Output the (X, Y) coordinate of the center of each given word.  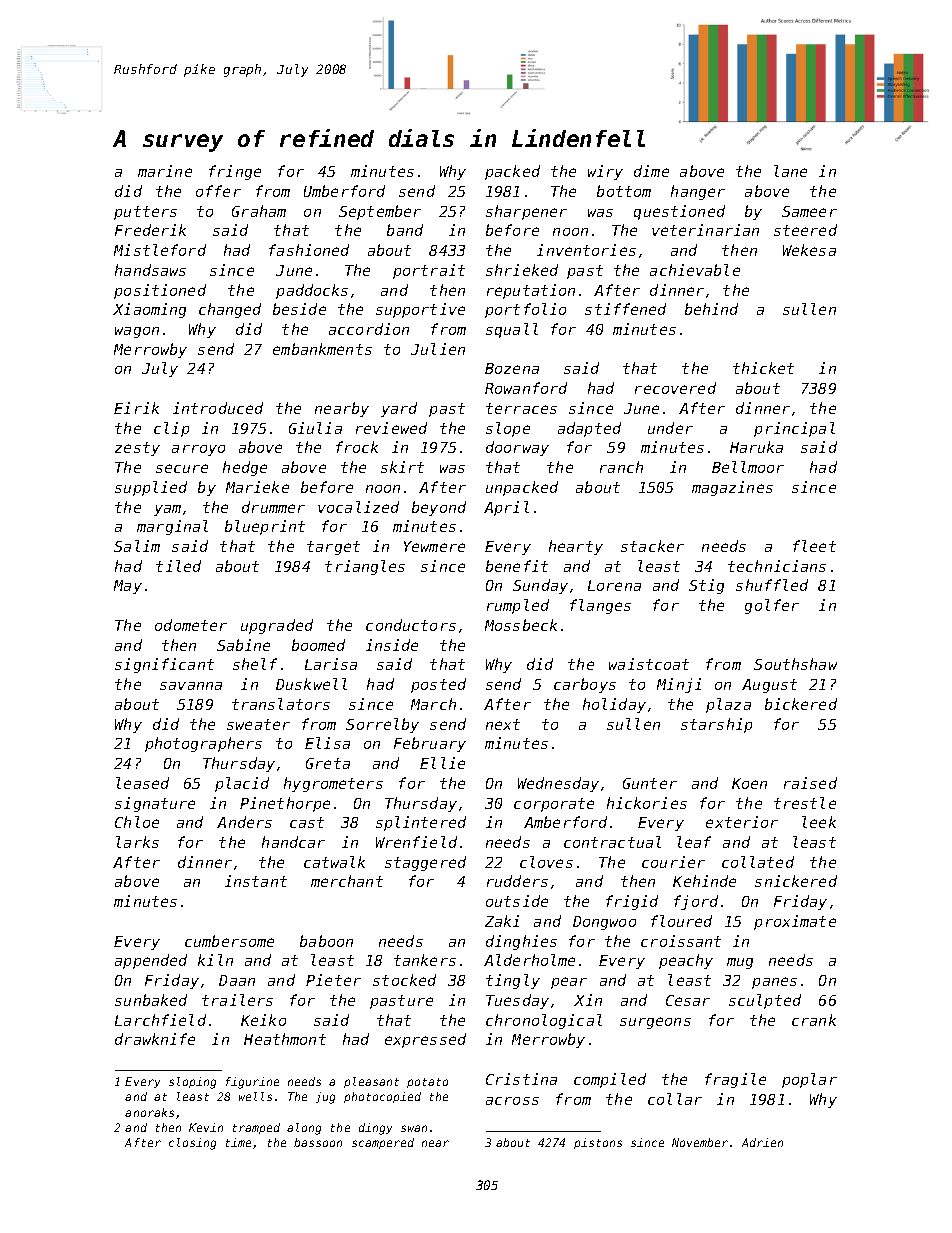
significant (164, 665)
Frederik (150, 230)
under (670, 428)
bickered (801, 704)
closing (192, 1144)
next (503, 724)
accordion (369, 329)
